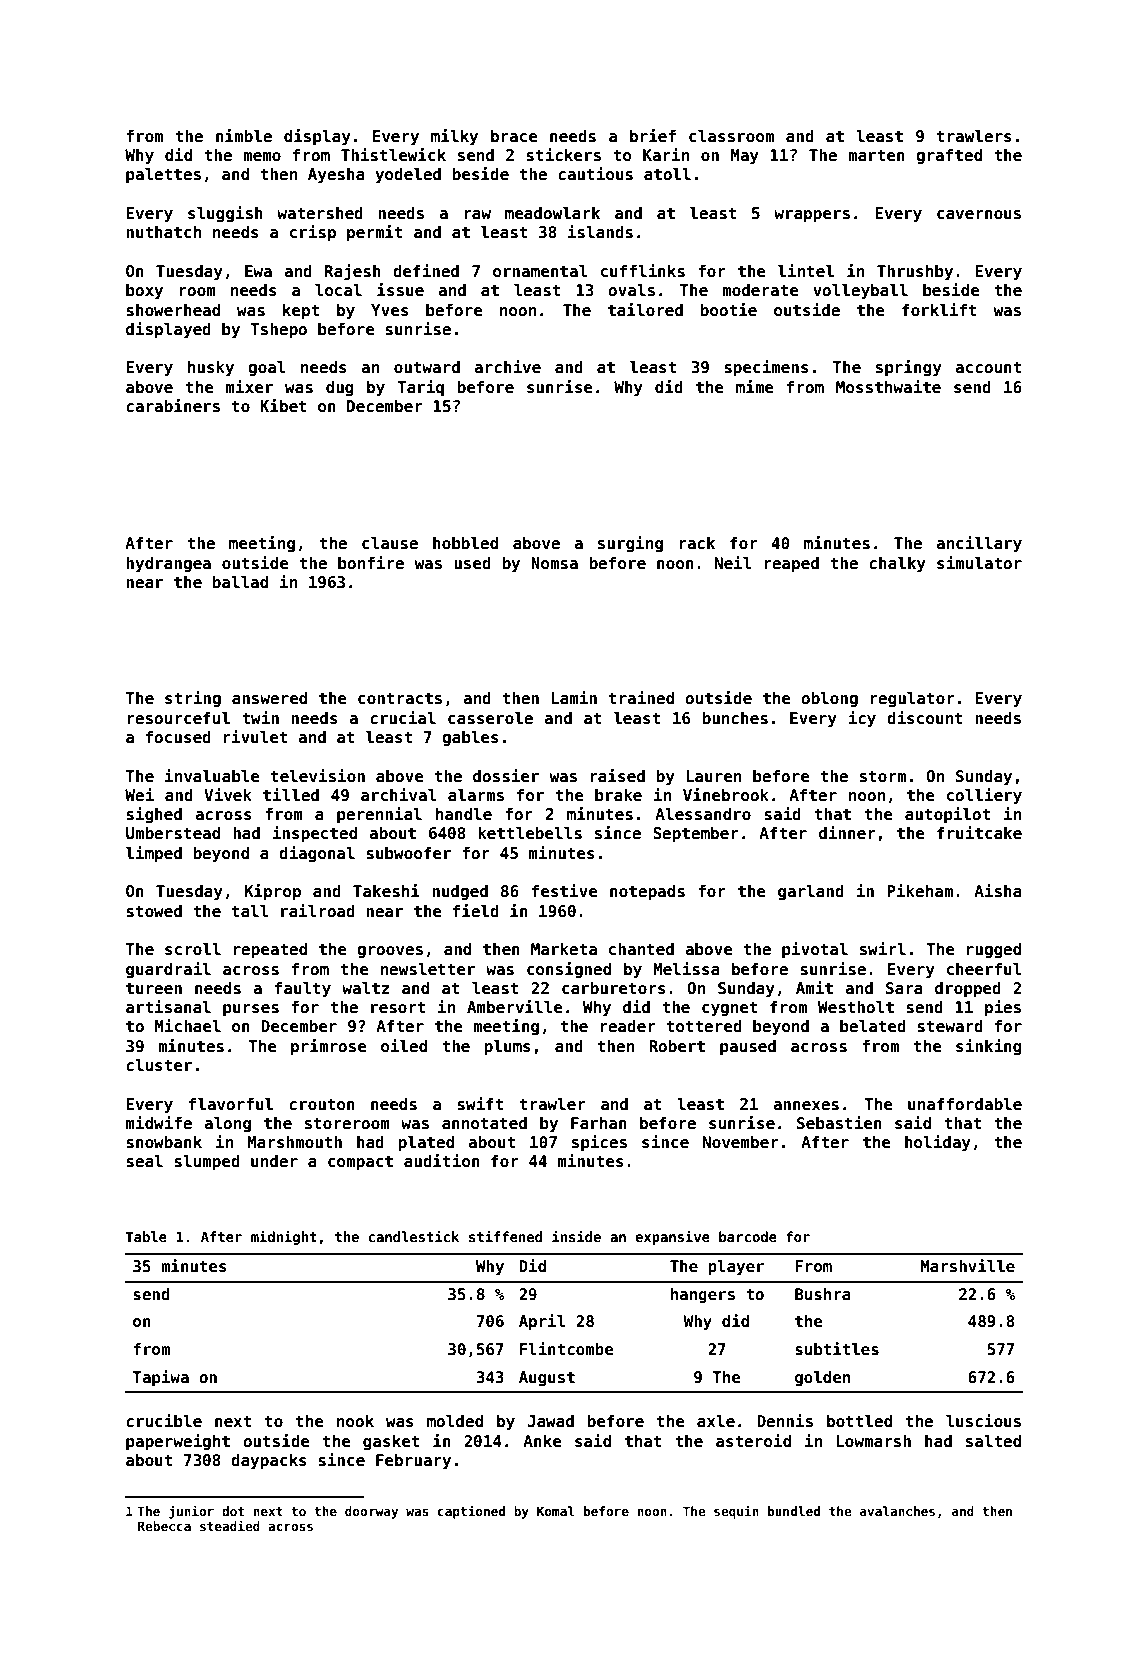 The width and height of the screenshot is (1148, 1663). I want to click on goal, so click(267, 368).
